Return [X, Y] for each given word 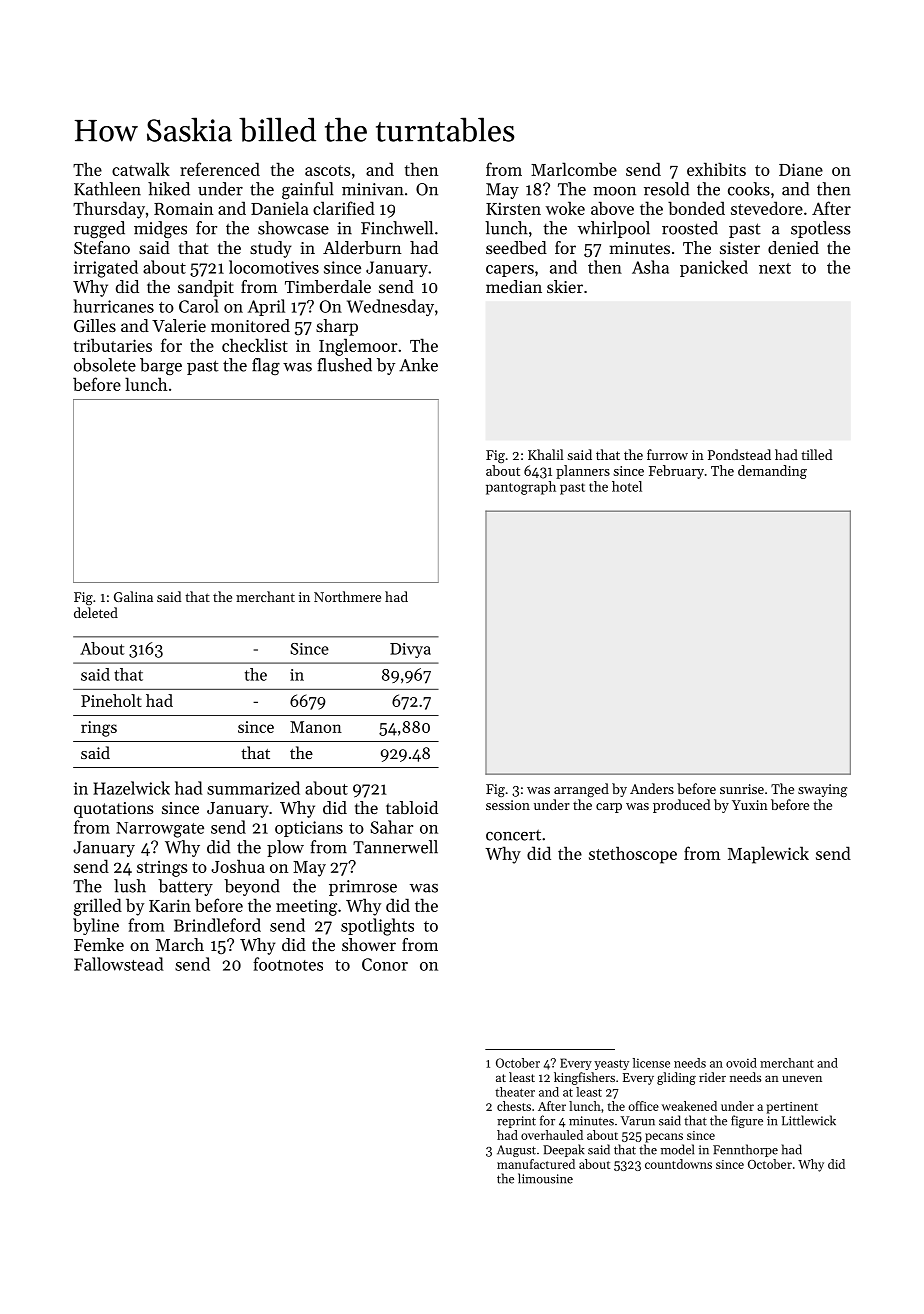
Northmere [347, 596]
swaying [822, 790]
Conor [385, 964]
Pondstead [739, 454]
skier [565, 286]
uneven [802, 1079]
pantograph [521, 488]
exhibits [716, 169]
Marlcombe [574, 169]
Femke [99, 944]
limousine [545, 1178]
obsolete [105, 365]
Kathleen [107, 189]
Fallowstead [118, 964]
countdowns [678, 1164]
